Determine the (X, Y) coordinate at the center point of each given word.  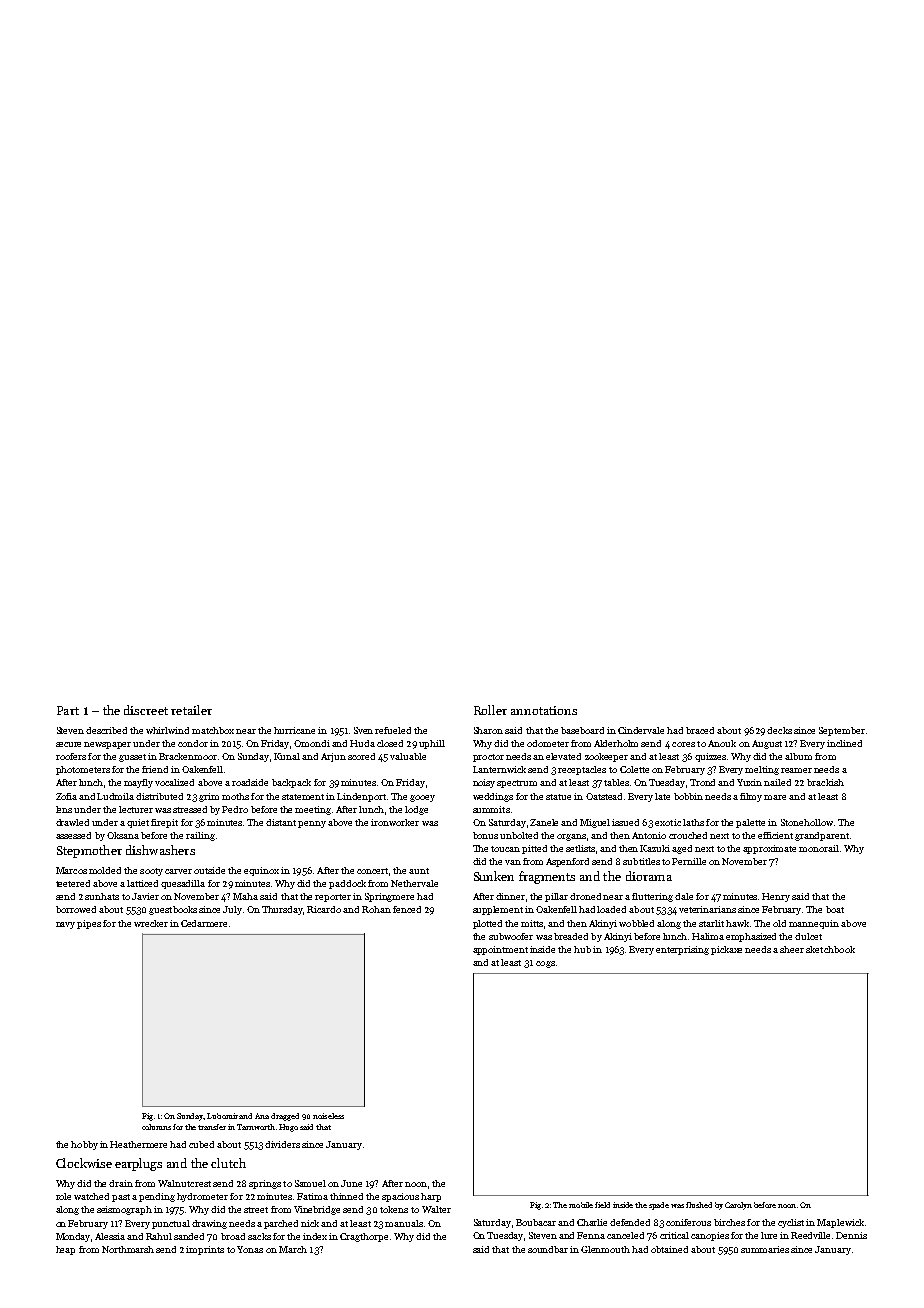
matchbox (213, 730)
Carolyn (738, 1206)
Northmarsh (128, 1249)
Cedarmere (204, 923)
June (351, 1183)
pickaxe (726, 950)
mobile (581, 1205)
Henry (776, 897)
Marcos (71, 870)
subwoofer (511, 936)
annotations (544, 710)
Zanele (544, 822)
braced (700, 730)
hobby (84, 1145)
